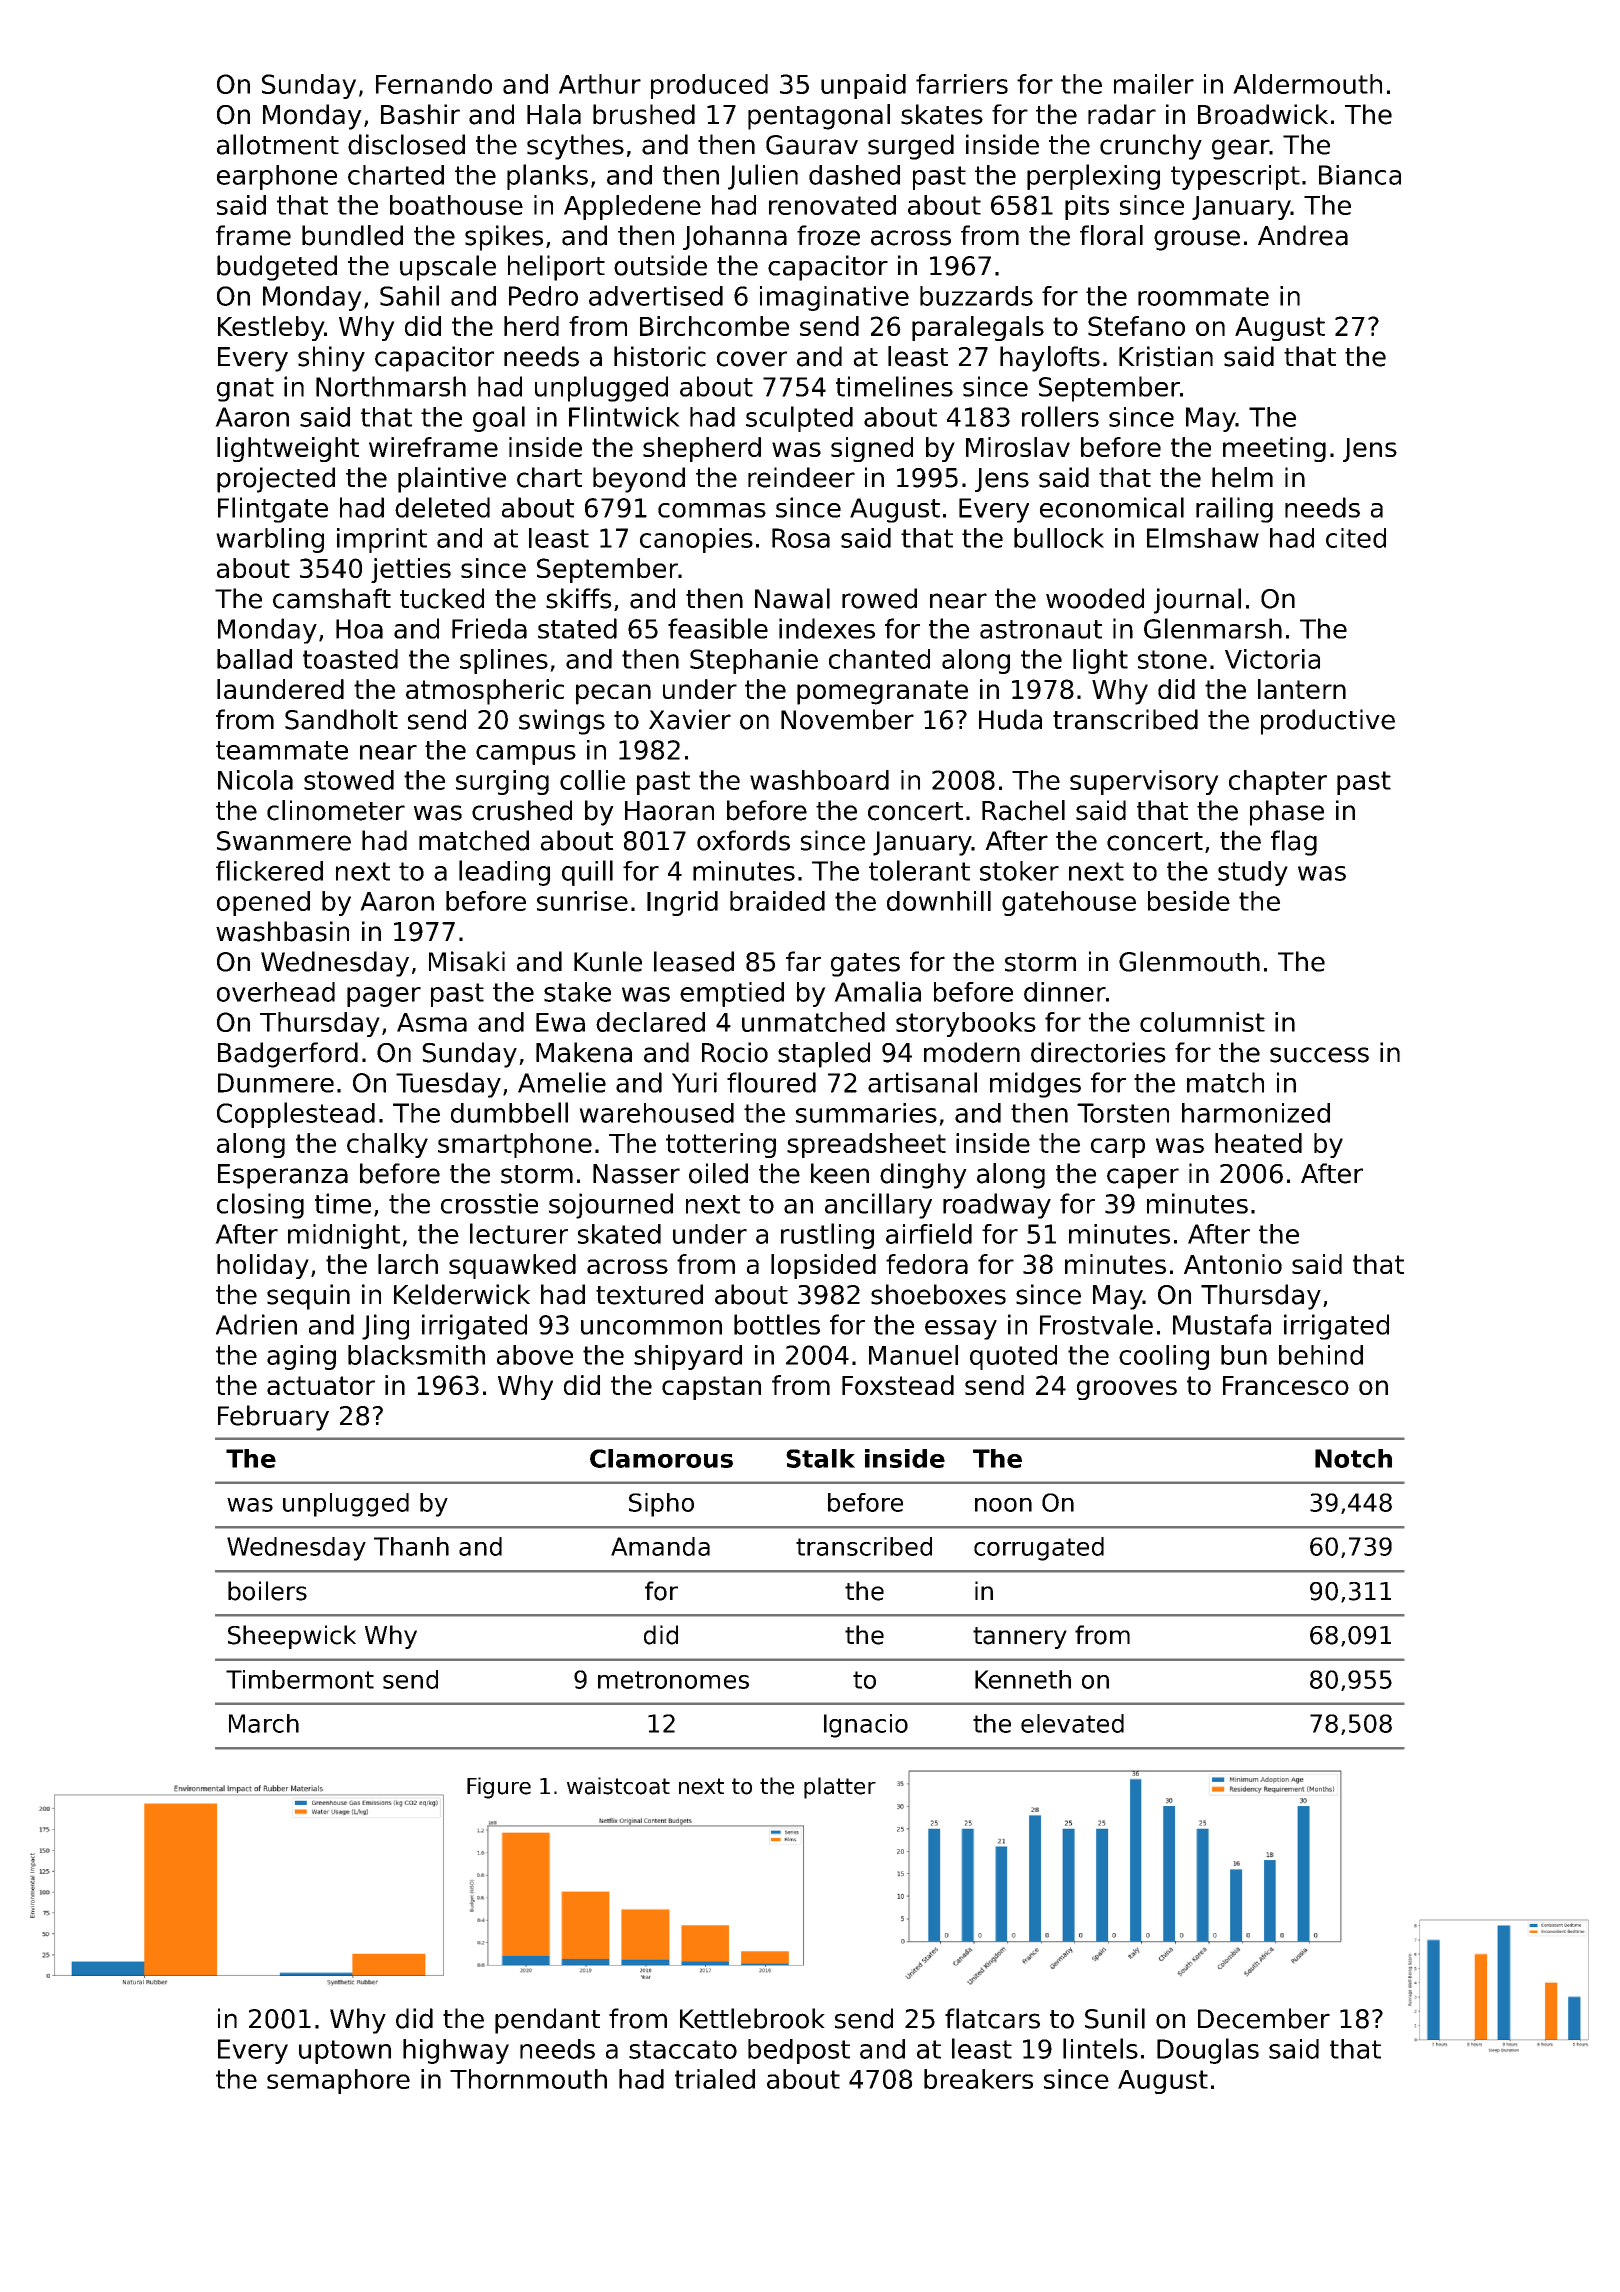 The height and width of the screenshot is (2292, 1620). Describe the element at coordinates (409, 295) in the screenshot. I see `Sahil` at that location.
